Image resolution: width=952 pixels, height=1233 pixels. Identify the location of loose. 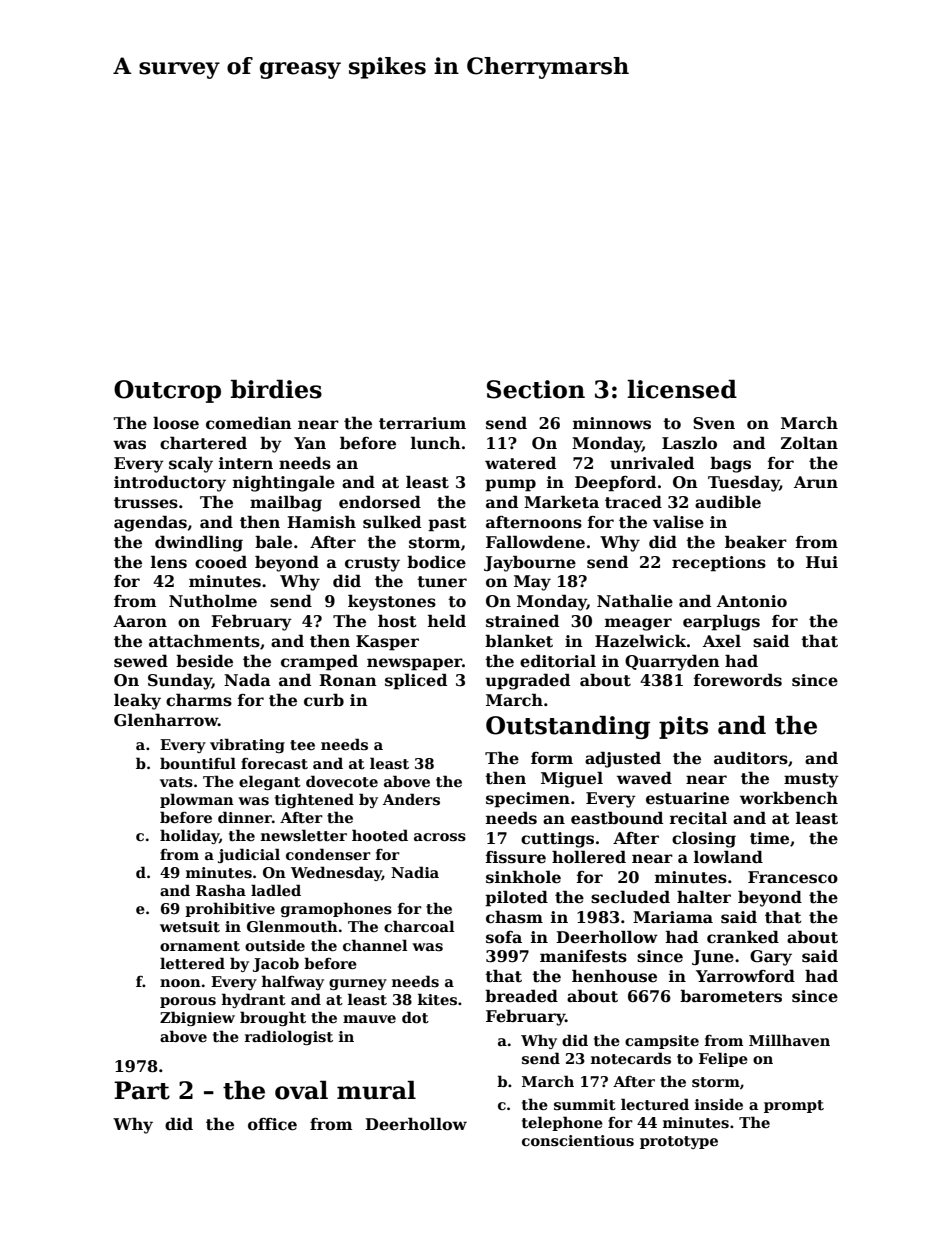
(176, 423).
